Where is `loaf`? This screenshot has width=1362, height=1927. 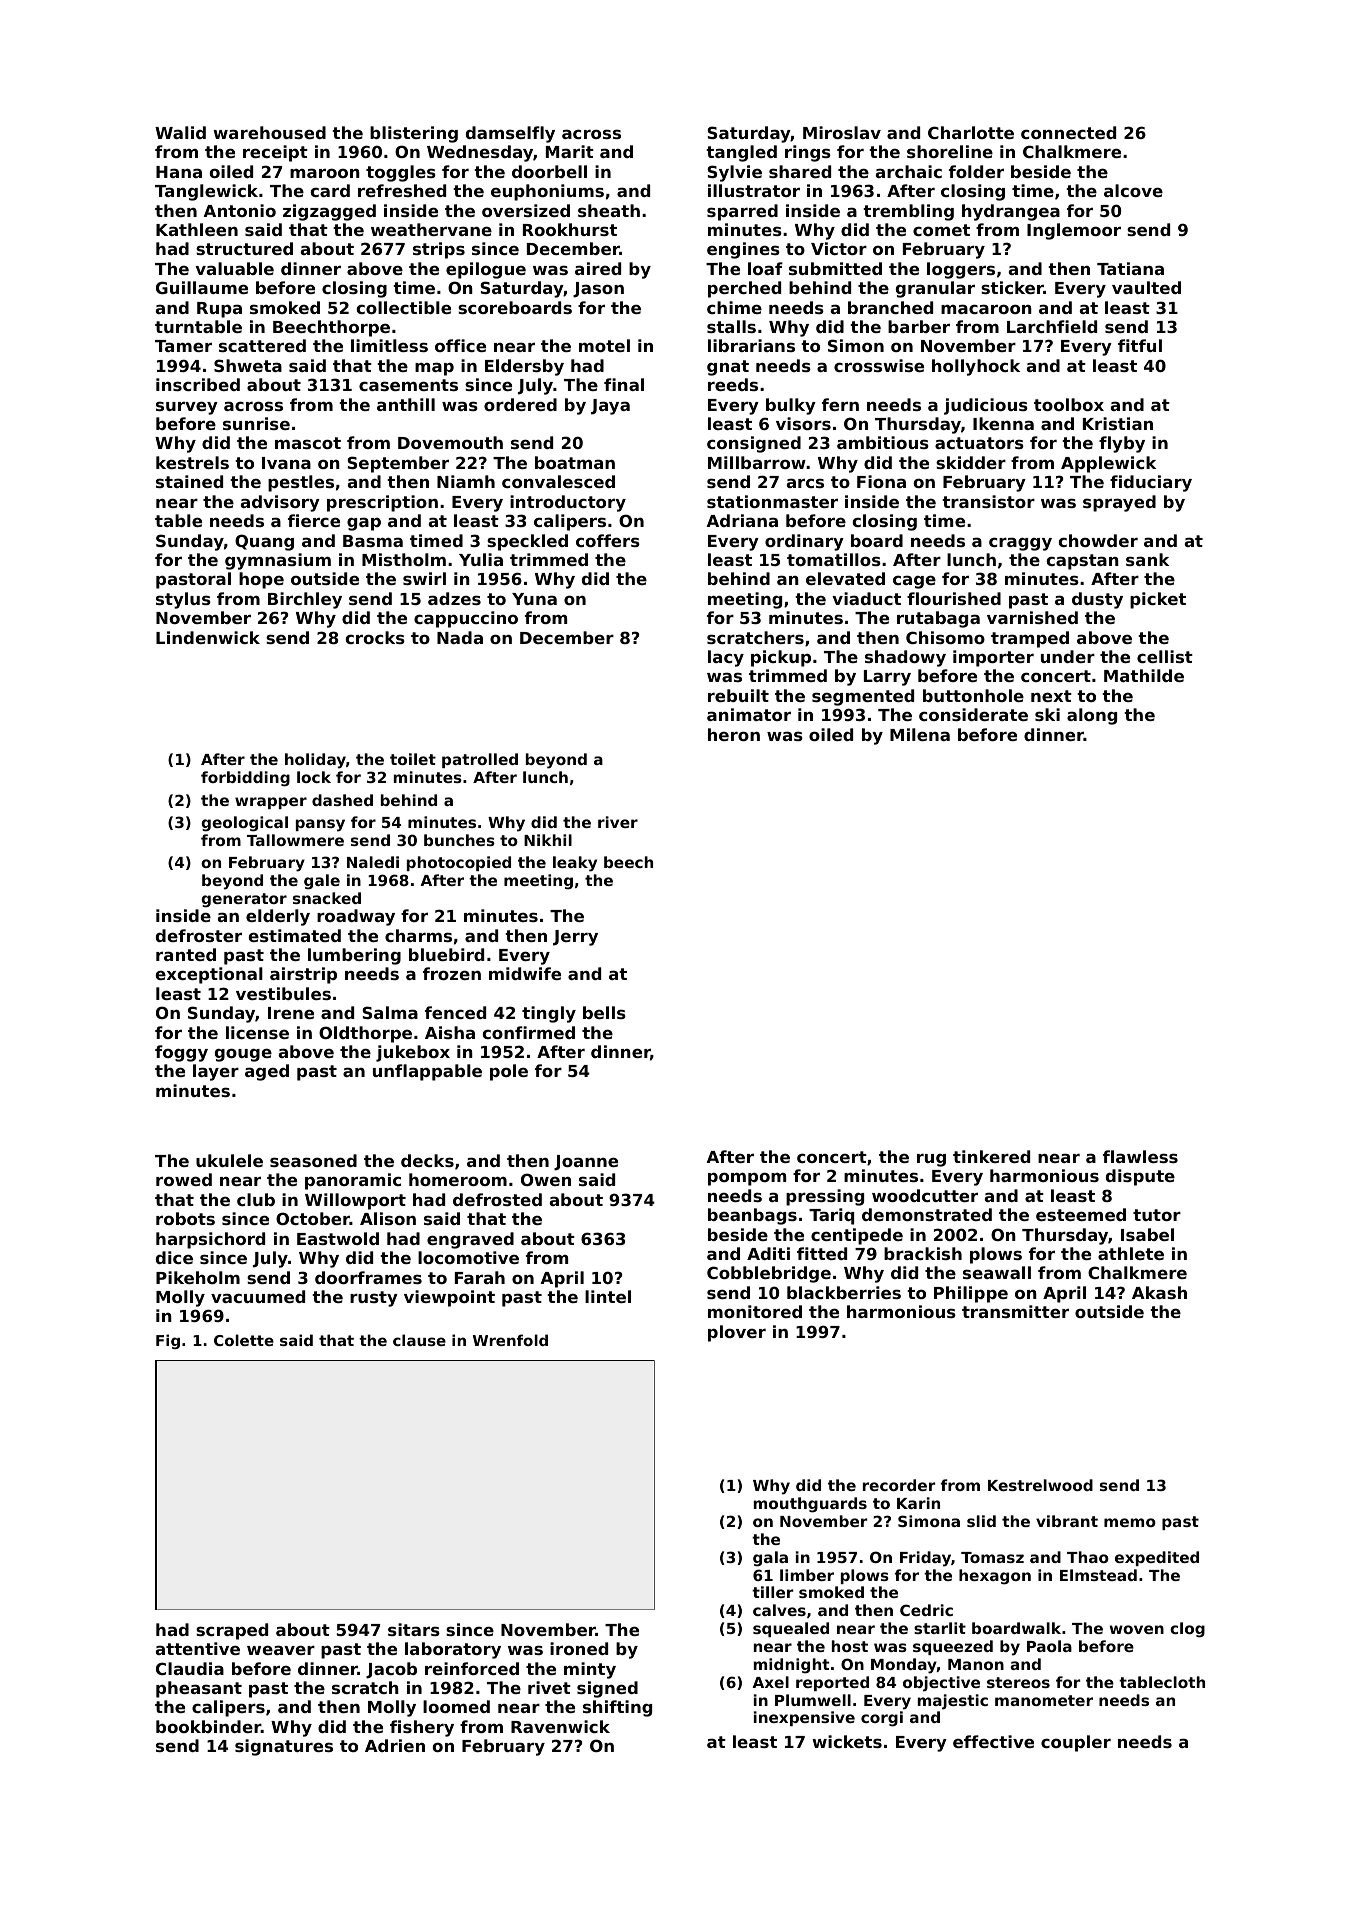 loaf is located at coordinates (765, 268).
